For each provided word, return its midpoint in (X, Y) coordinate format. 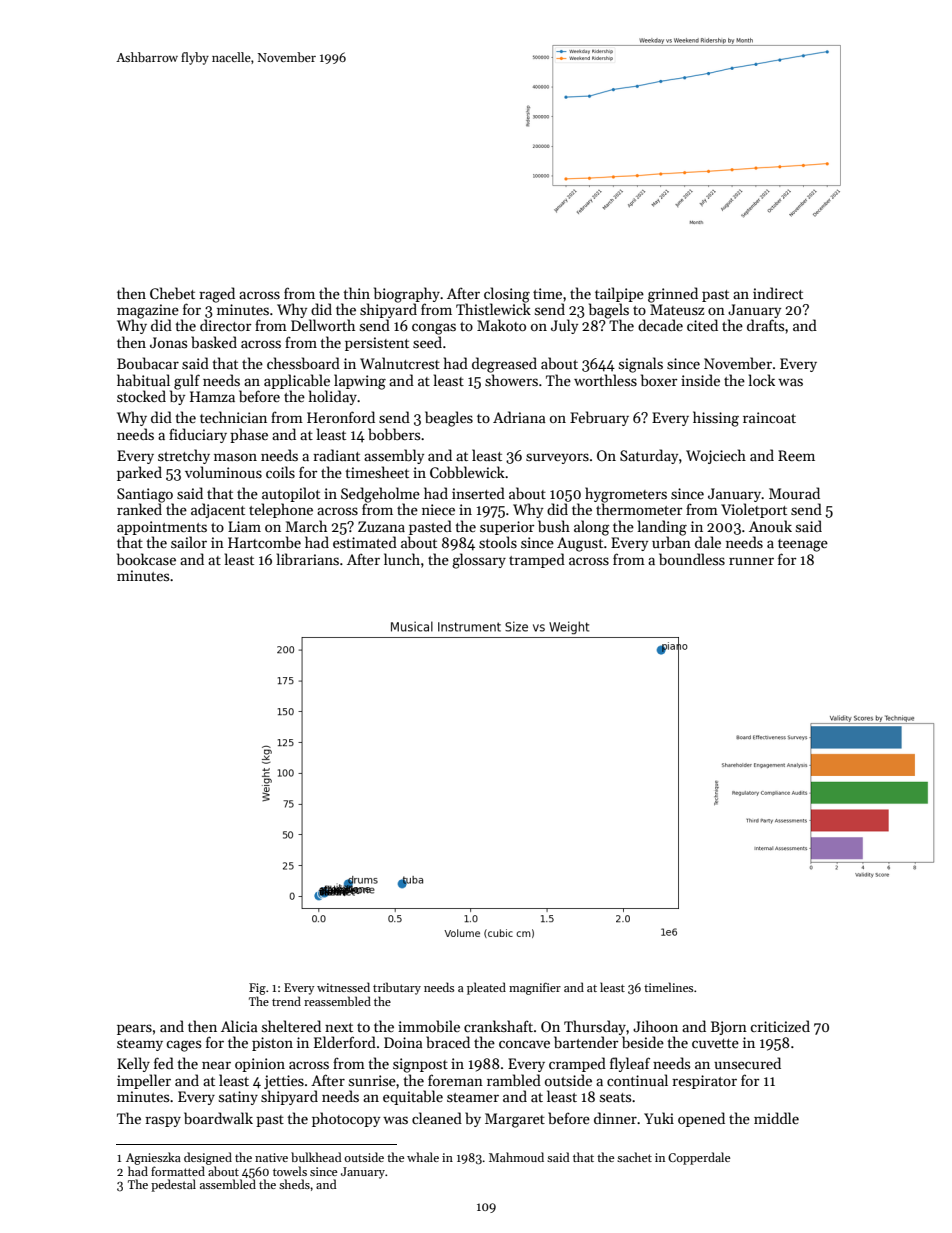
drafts (765, 325)
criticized (780, 1026)
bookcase (146, 559)
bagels (609, 311)
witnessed (343, 987)
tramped (537, 560)
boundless (692, 559)
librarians (308, 559)
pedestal (173, 1185)
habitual (143, 380)
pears (134, 1029)
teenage (803, 545)
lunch (402, 559)
